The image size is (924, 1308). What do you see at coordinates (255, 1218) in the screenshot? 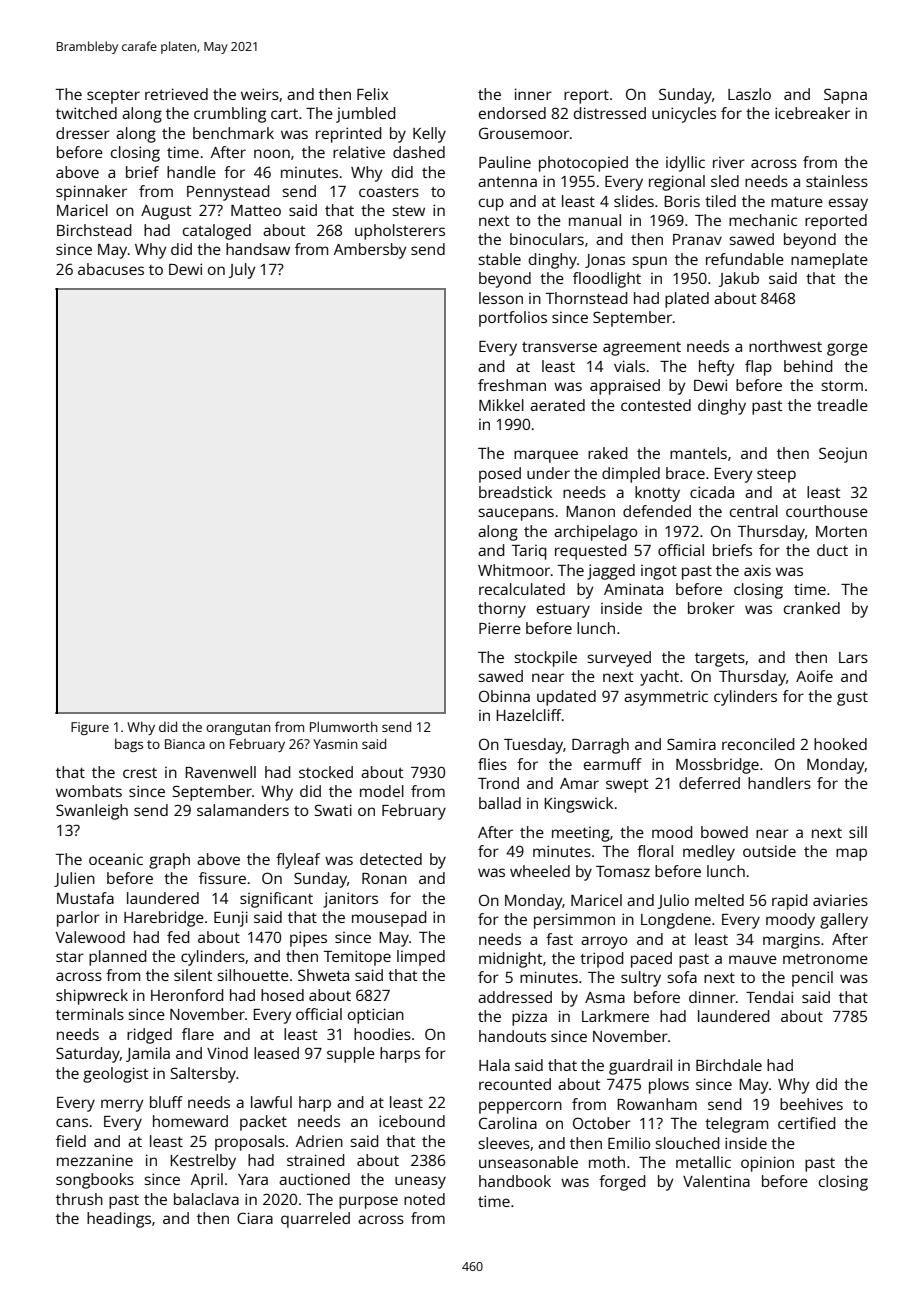
I see `Ciara` at bounding box center [255, 1218].
